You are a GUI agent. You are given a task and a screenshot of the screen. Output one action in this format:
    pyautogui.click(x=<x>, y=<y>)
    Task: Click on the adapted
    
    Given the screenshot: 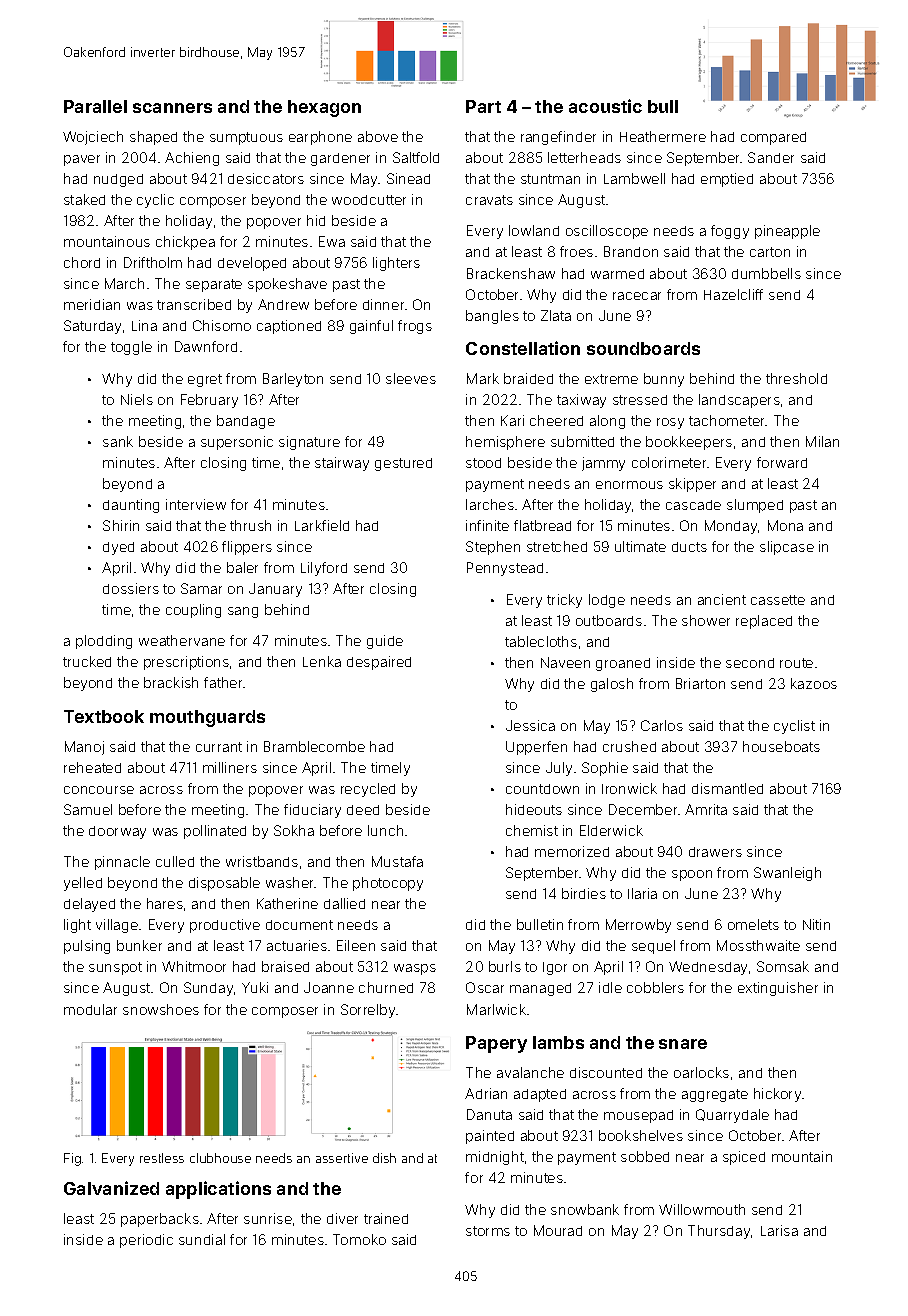 What is the action you would take?
    pyautogui.click(x=540, y=1095)
